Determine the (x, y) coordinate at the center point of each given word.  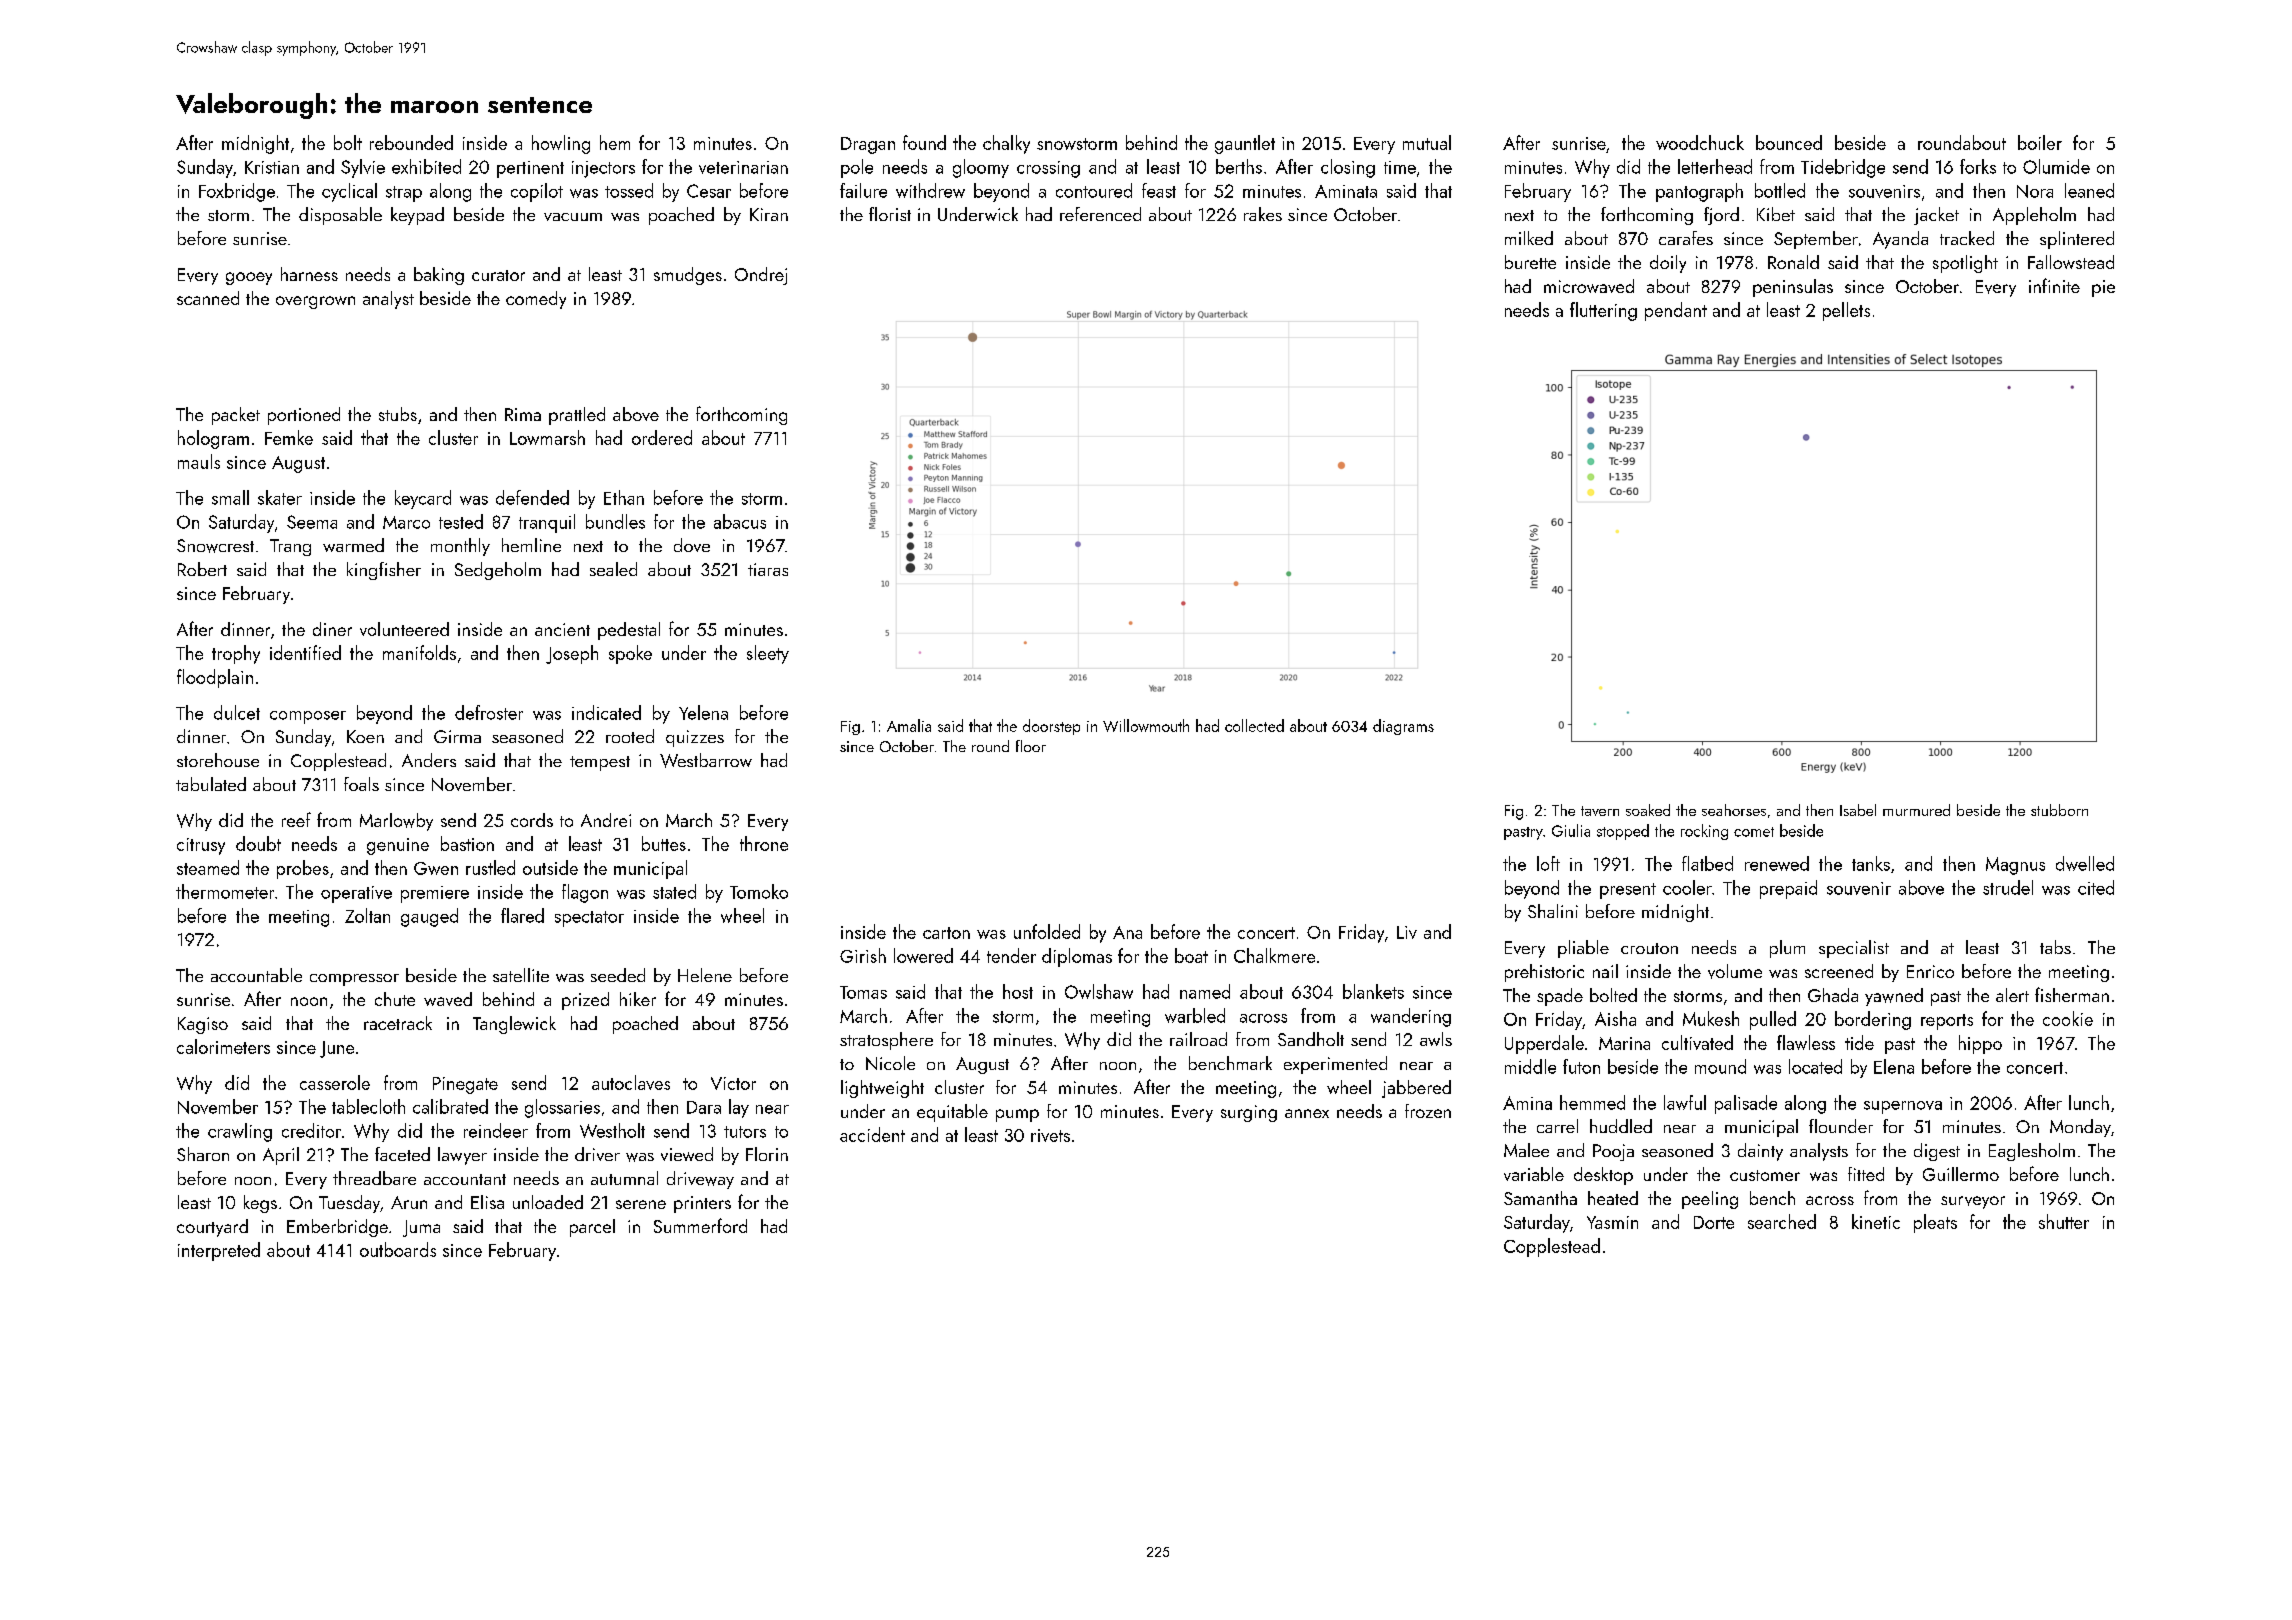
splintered (2077, 240)
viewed (687, 1154)
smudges (688, 276)
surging (1249, 1113)
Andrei (606, 820)
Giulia (1571, 830)
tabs (2055, 947)
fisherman (2072, 994)
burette (1530, 262)
